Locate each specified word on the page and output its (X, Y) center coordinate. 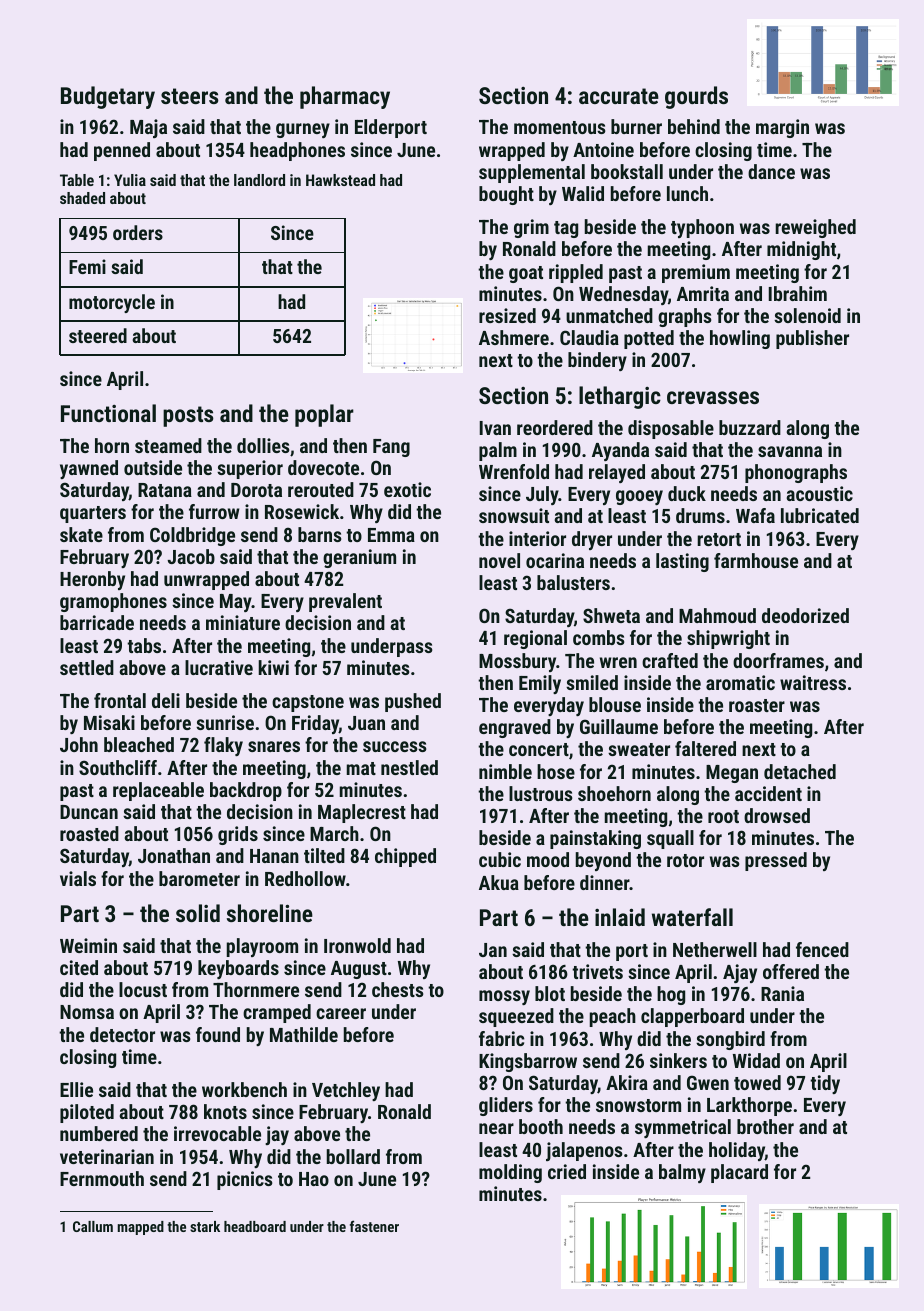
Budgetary (108, 97)
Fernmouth (102, 1178)
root (723, 816)
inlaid (620, 917)
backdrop (246, 791)
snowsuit (514, 515)
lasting (682, 562)
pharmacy (345, 97)
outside (153, 467)
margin (782, 128)
